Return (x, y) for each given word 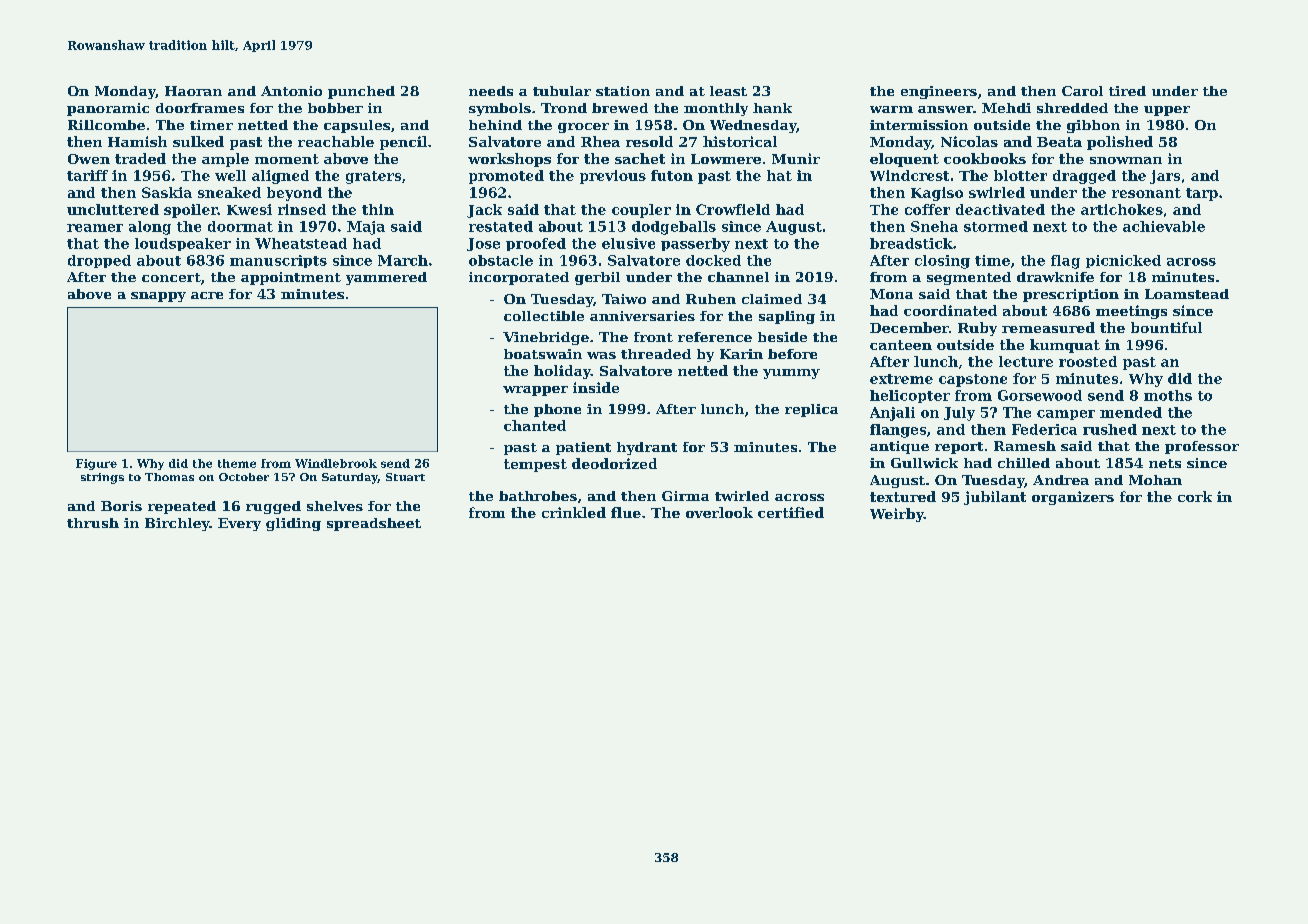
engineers (939, 92)
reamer (95, 228)
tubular (562, 91)
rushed (1110, 429)
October (244, 477)
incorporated (519, 278)
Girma (685, 496)
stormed (996, 226)
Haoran (193, 91)
